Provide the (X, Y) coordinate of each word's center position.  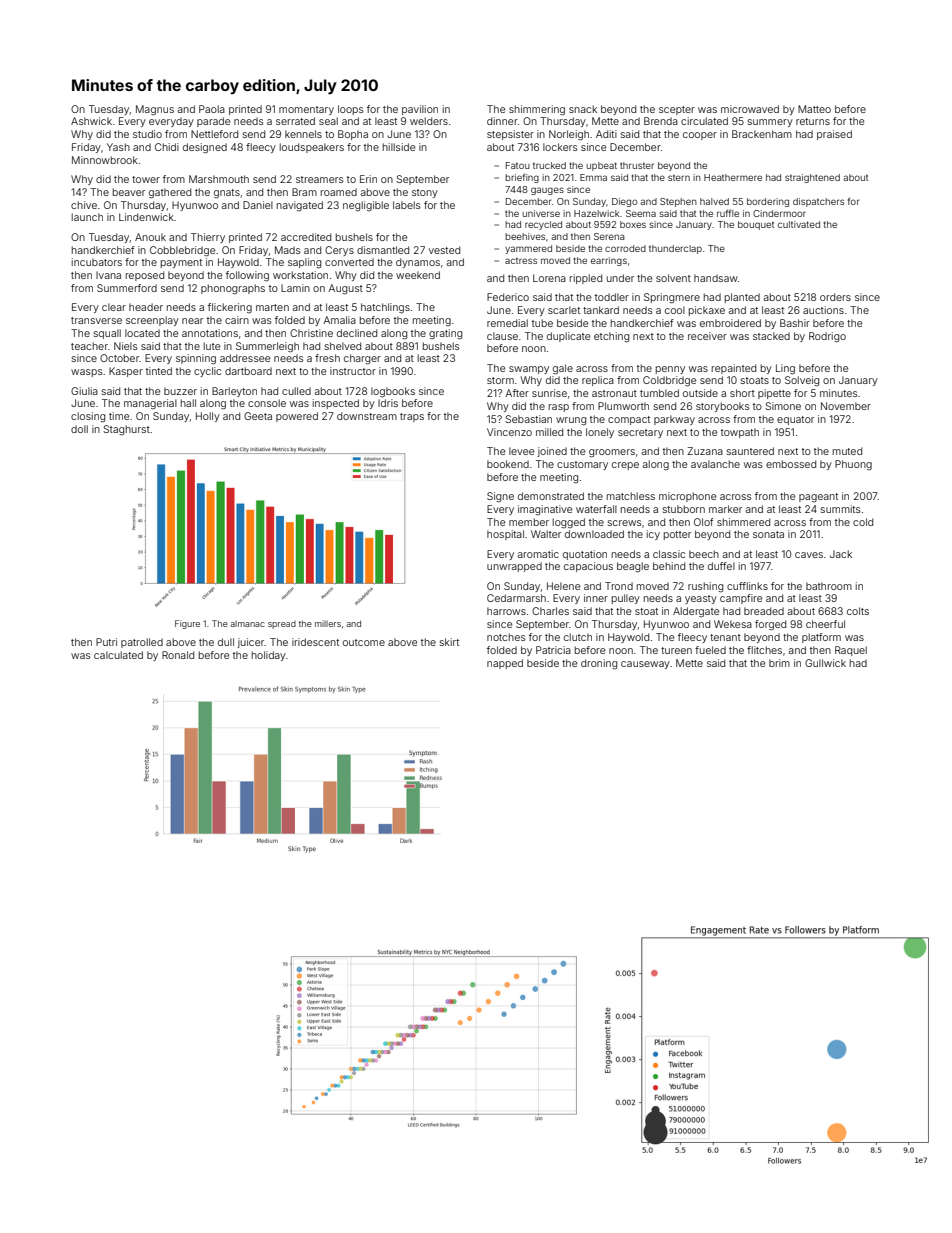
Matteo (814, 109)
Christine (311, 333)
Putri (106, 642)
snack (583, 109)
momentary (306, 110)
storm (500, 380)
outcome (364, 642)
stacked (771, 336)
